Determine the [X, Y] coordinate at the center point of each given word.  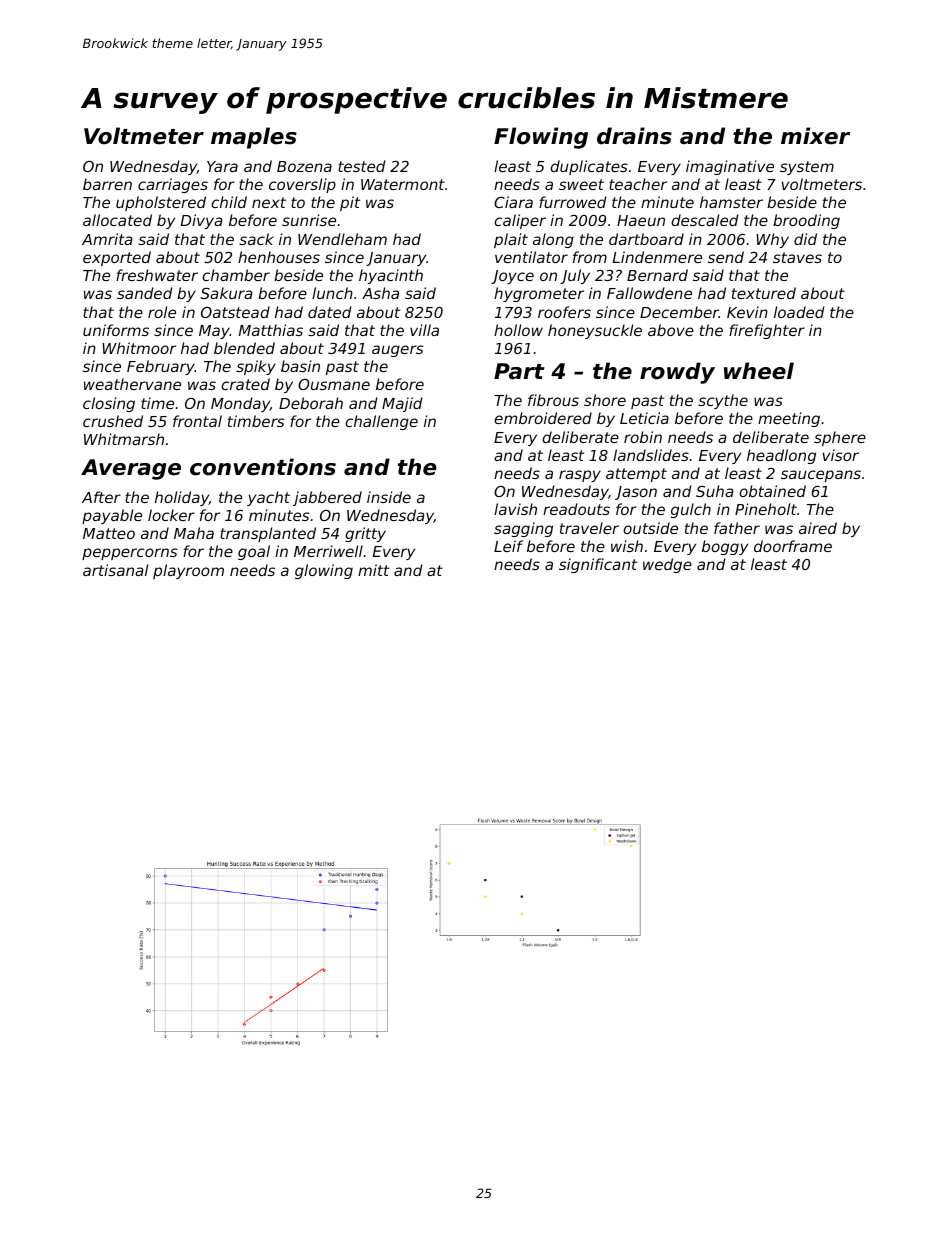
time [157, 403]
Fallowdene [649, 293]
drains [634, 136]
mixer [815, 136]
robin [643, 437]
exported [117, 258]
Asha [380, 293]
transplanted [268, 534]
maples [254, 138]
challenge [381, 422]
